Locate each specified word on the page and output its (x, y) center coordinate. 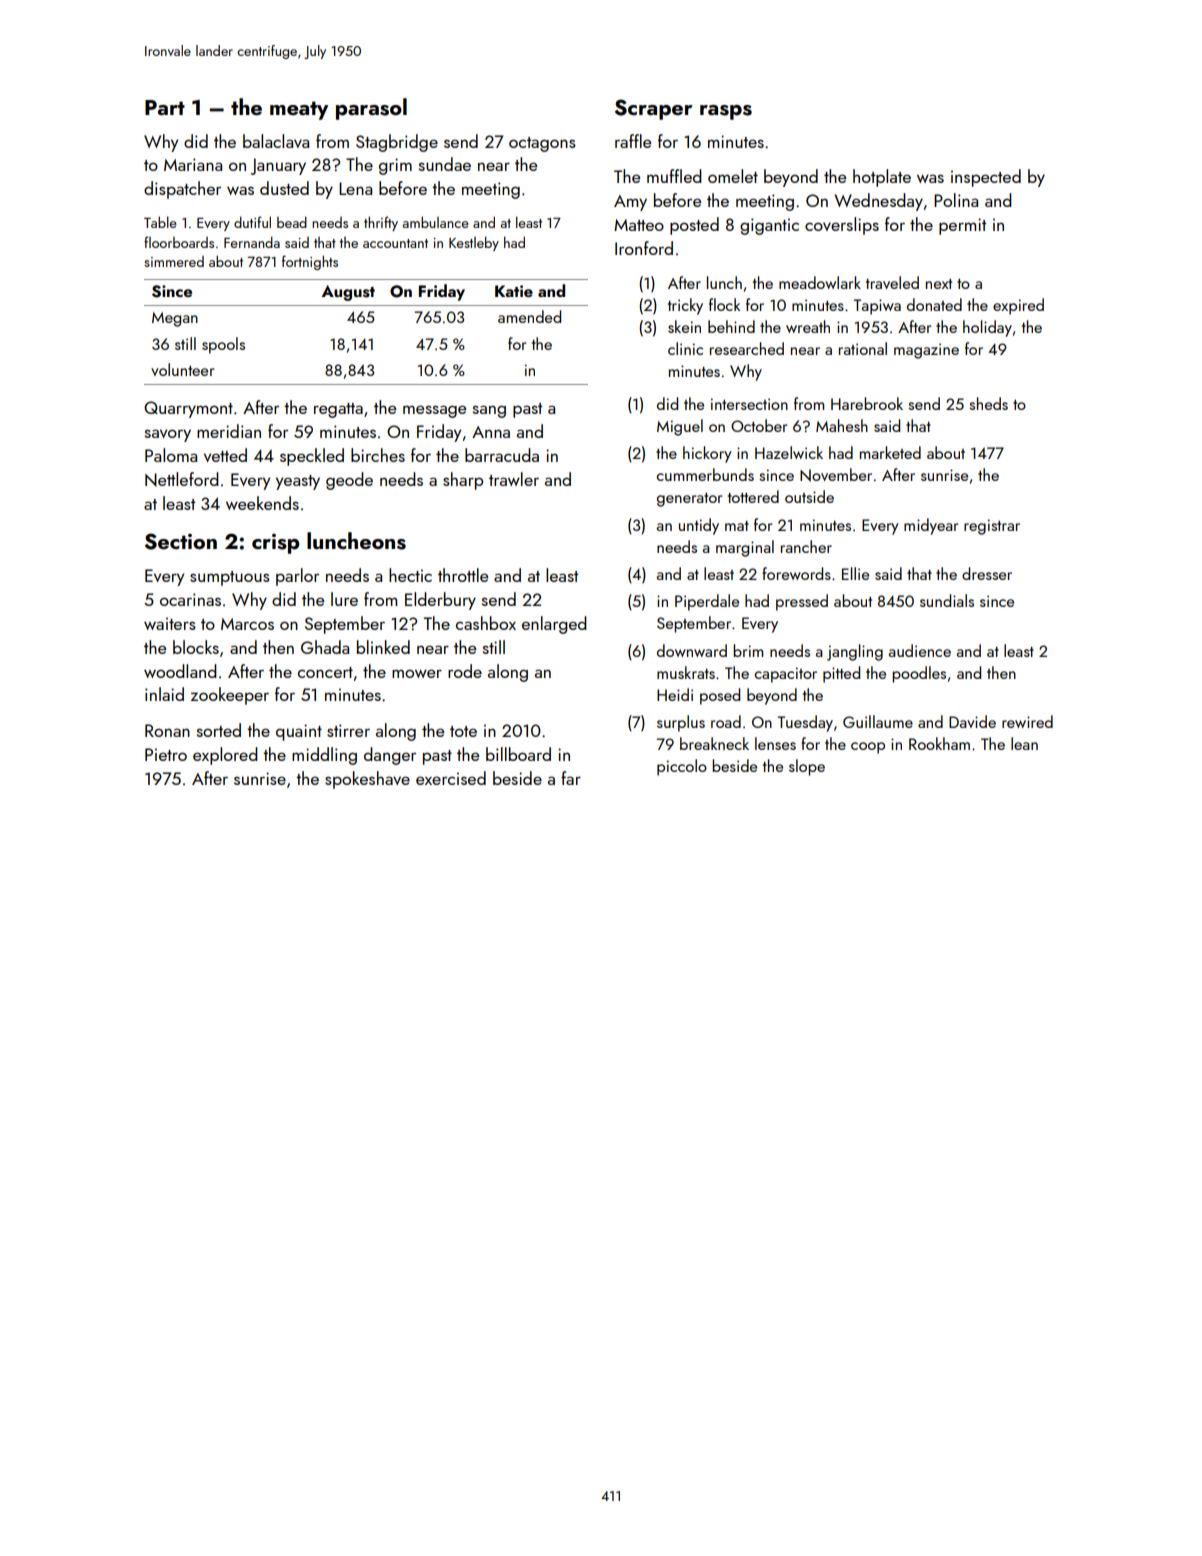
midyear (931, 526)
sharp (463, 481)
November (836, 475)
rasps (726, 112)
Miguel (680, 427)
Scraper (653, 109)
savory (168, 435)
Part (165, 107)
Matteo (639, 225)
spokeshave (367, 780)
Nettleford (182, 479)
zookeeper (230, 696)
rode (465, 671)
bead (292, 222)
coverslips (842, 226)
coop (868, 748)
